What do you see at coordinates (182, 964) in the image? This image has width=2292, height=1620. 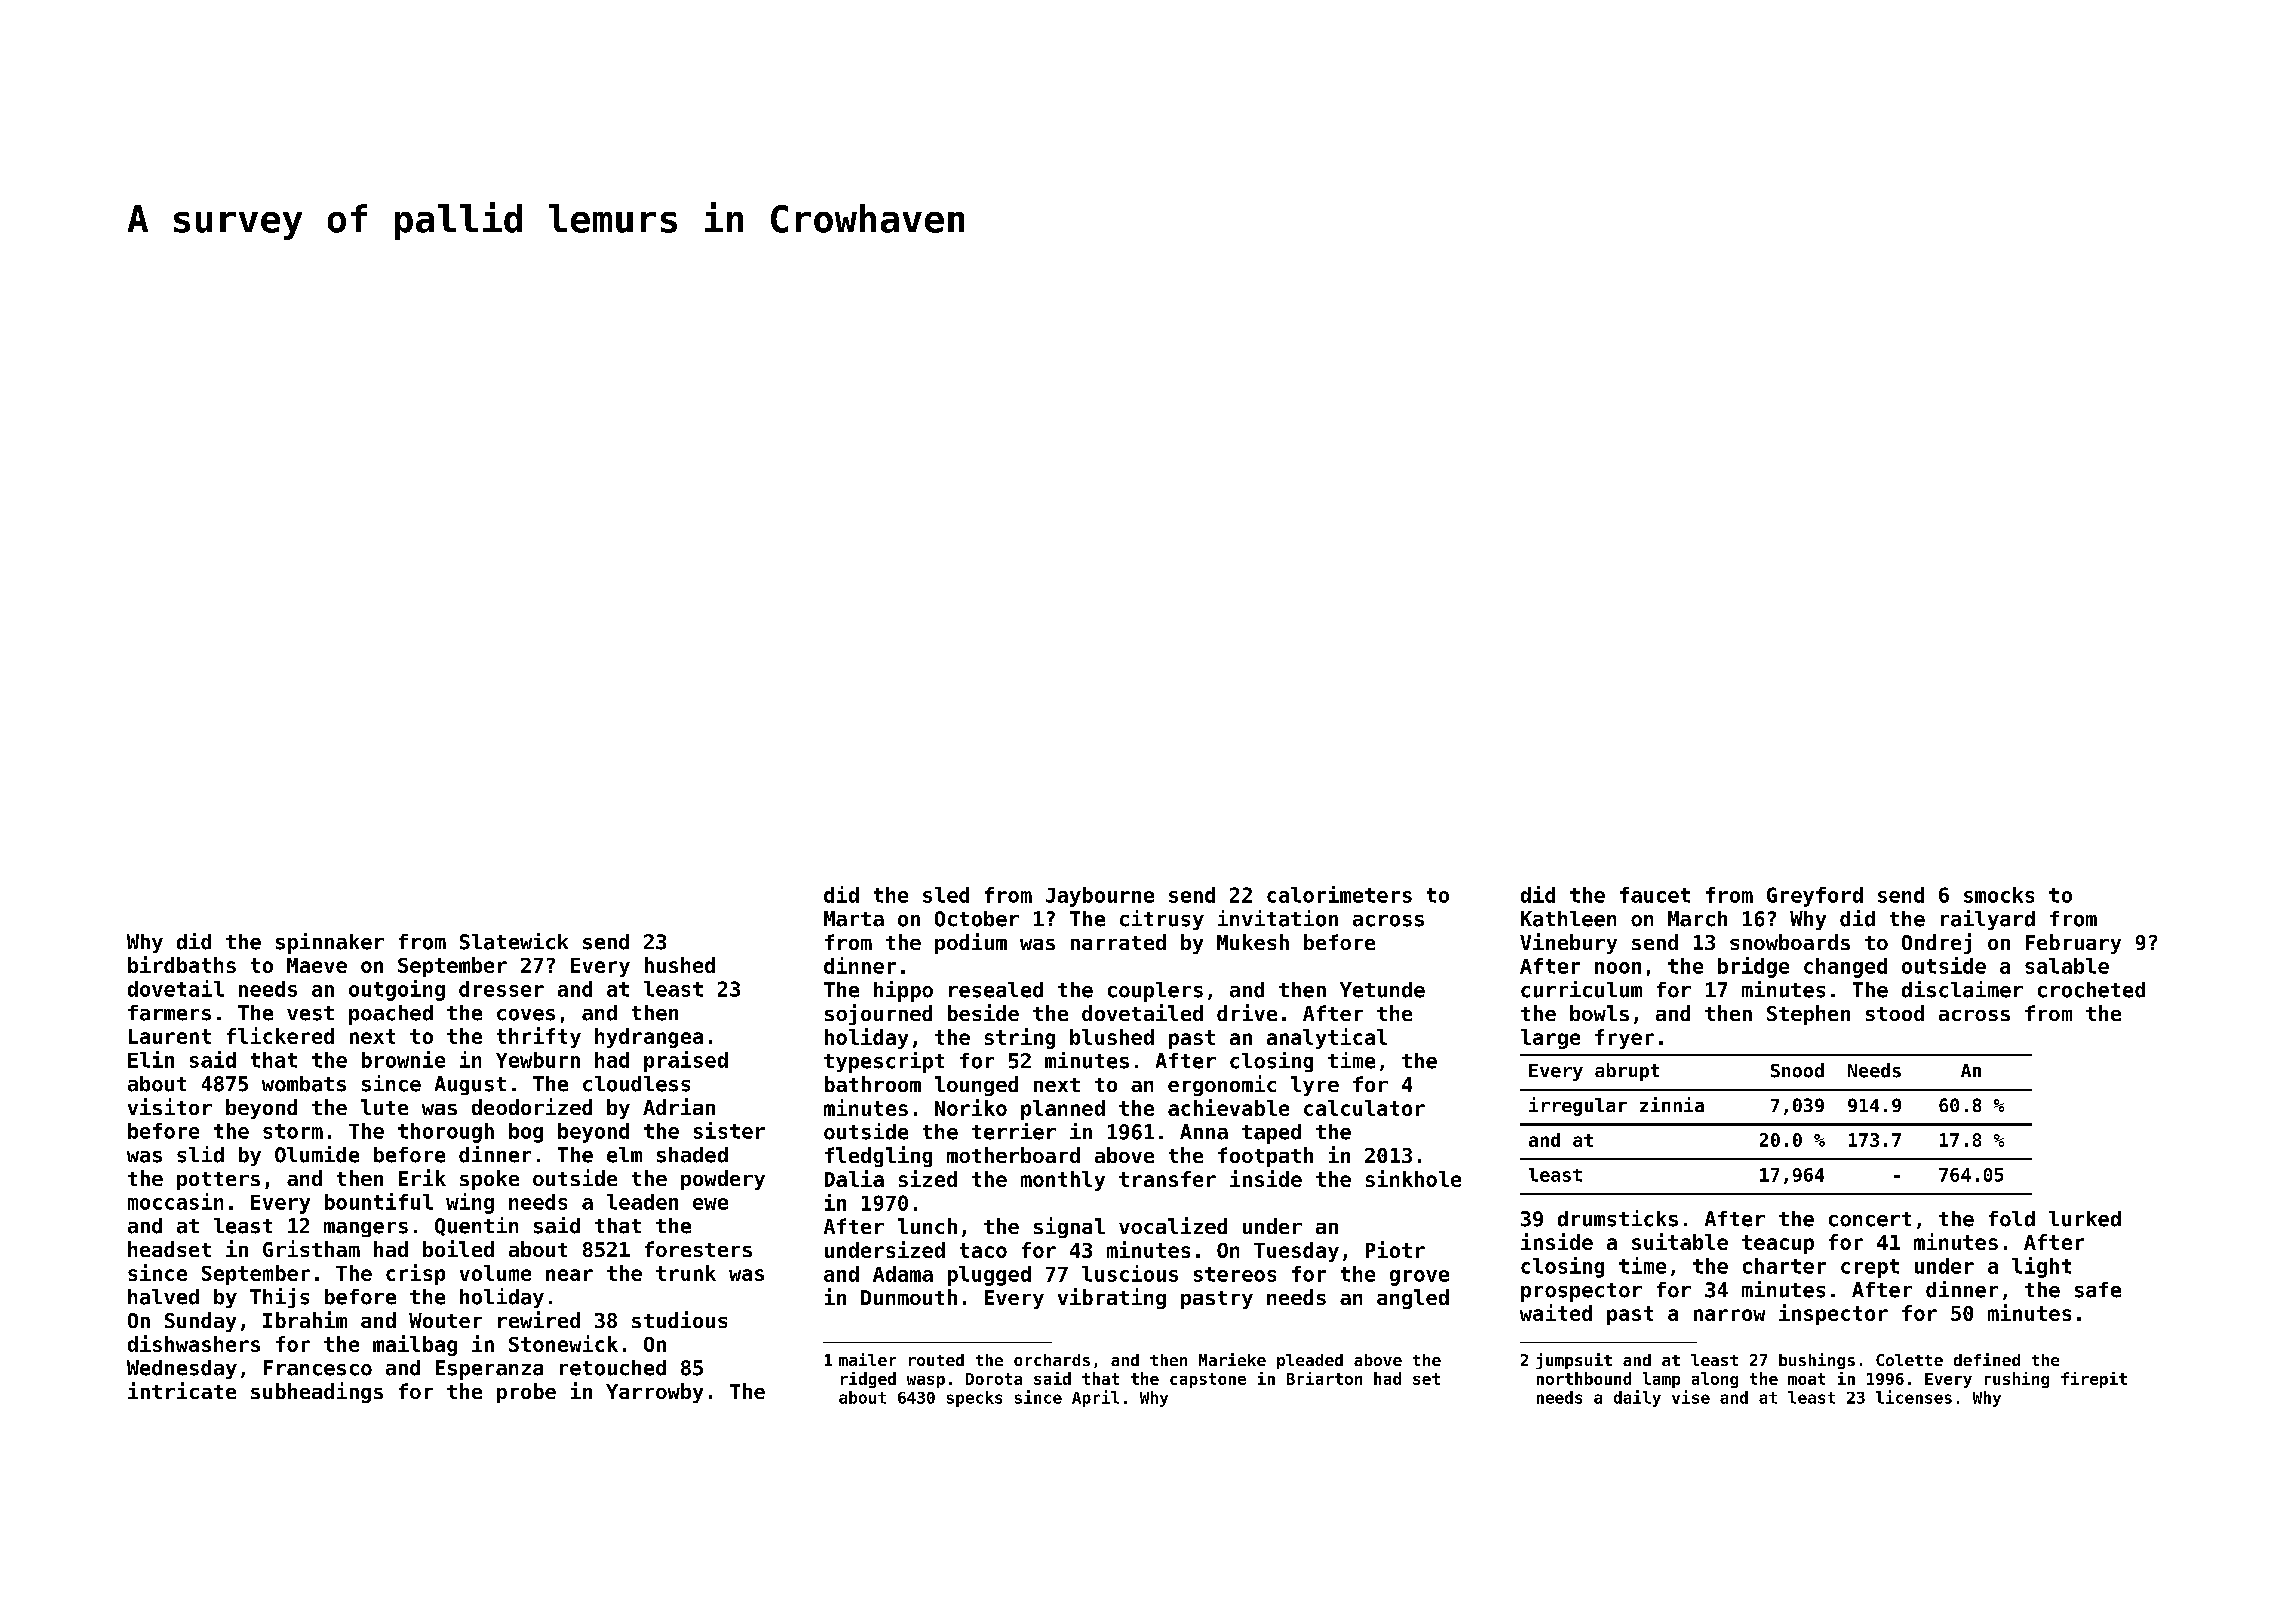 I see `birdbaths` at bounding box center [182, 964].
